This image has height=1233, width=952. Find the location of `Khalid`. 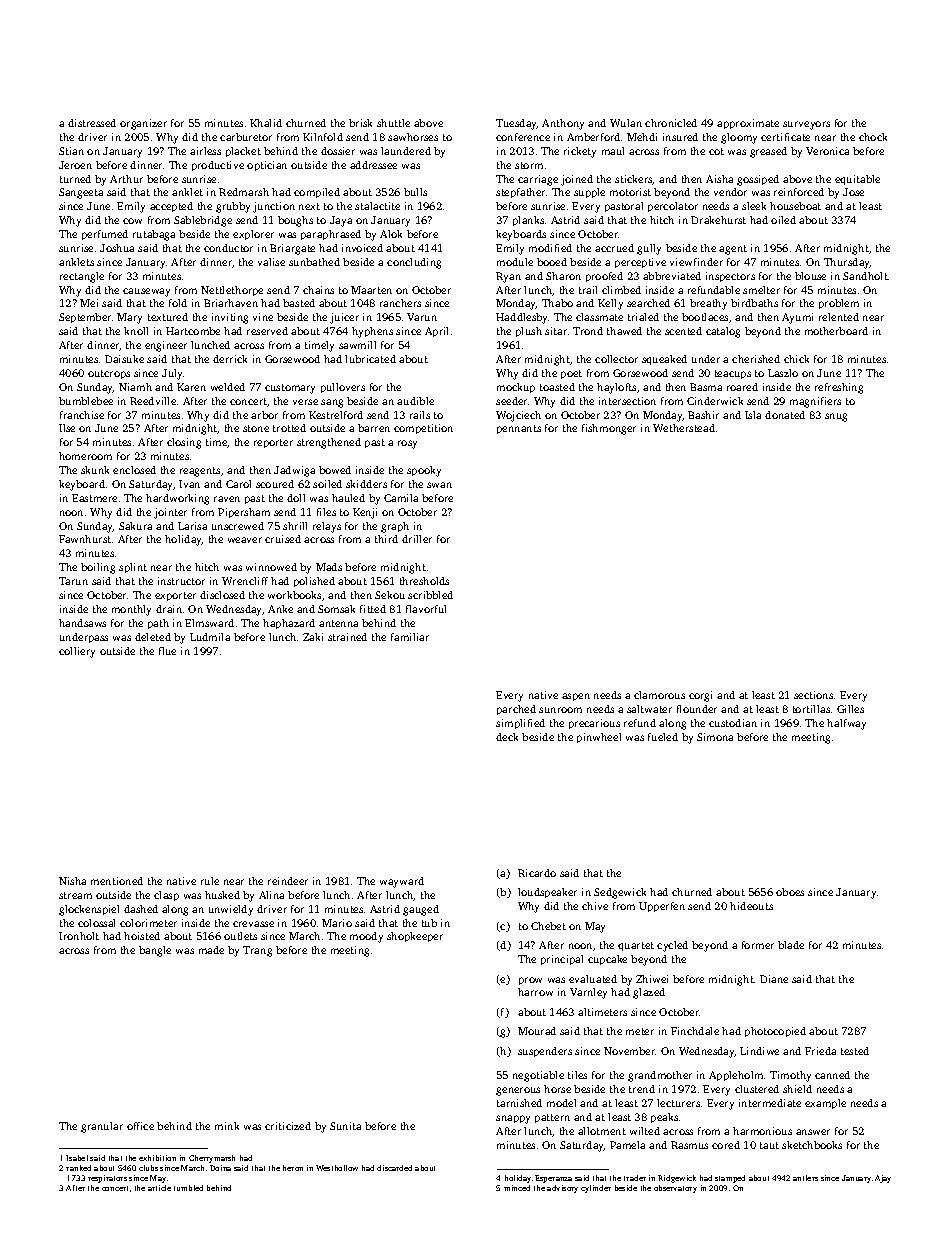

Khalid is located at coordinates (266, 123).
